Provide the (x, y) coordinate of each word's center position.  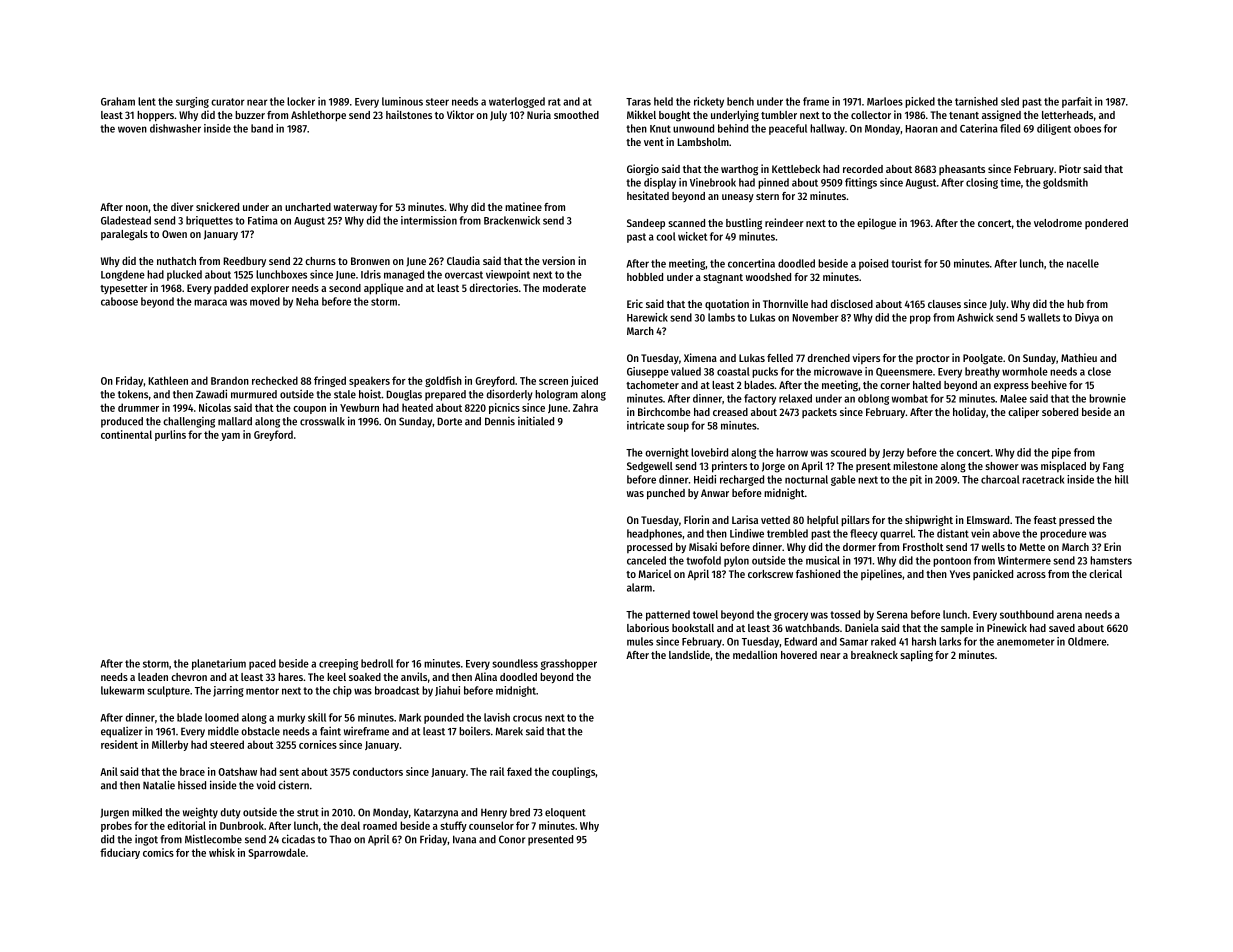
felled (780, 358)
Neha (307, 301)
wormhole (1025, 371)
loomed (222, 717)
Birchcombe (664, 411)
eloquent (565, 813)
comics (158, 852)
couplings (573, 772)
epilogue (876, 224)
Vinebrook (713, 182)
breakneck (874, 655)
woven (132, 129)
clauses (944, 304)
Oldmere (1087, 641)
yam (230, 437)
